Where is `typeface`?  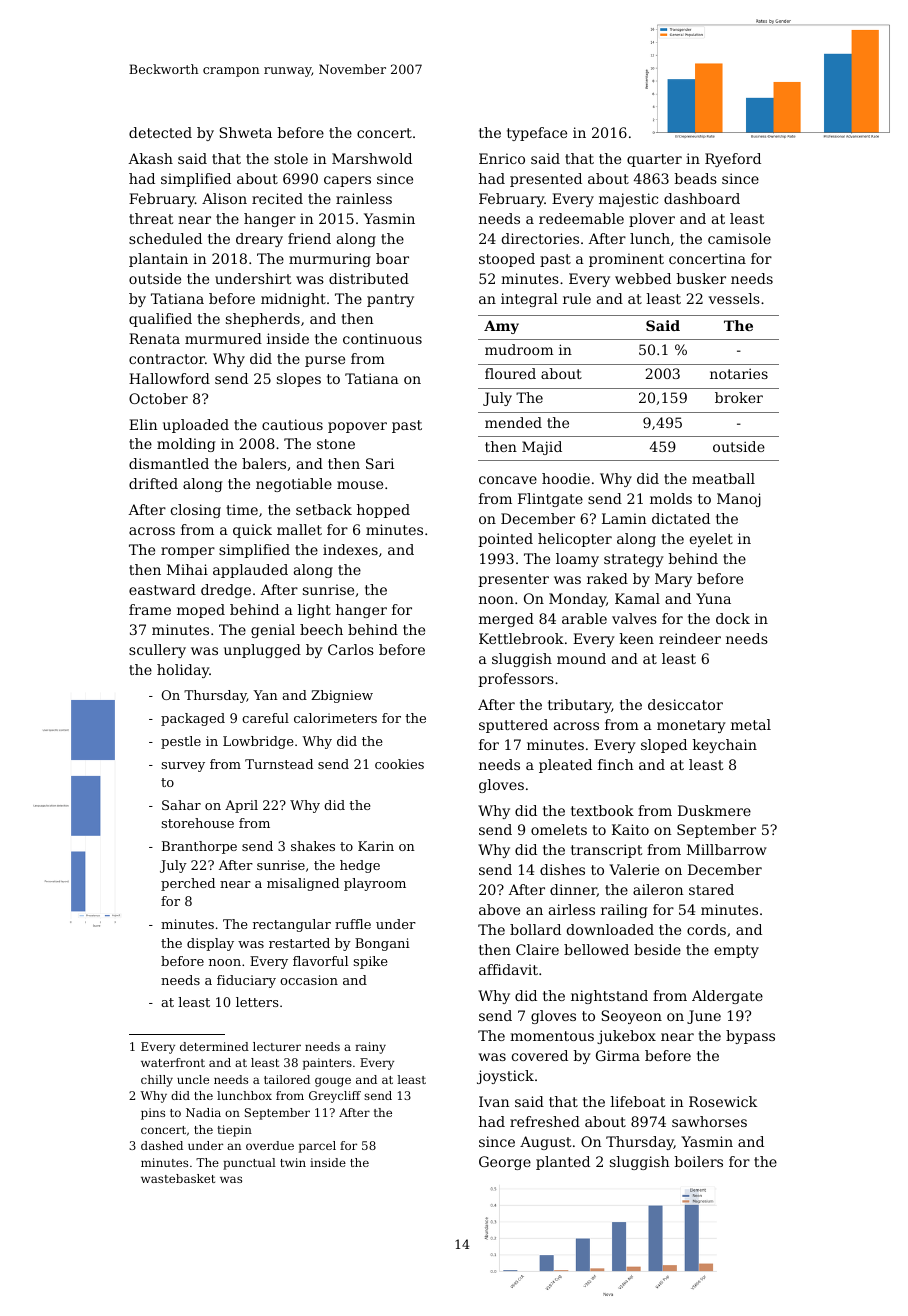
typeface is located at coordinates (537, 134).
